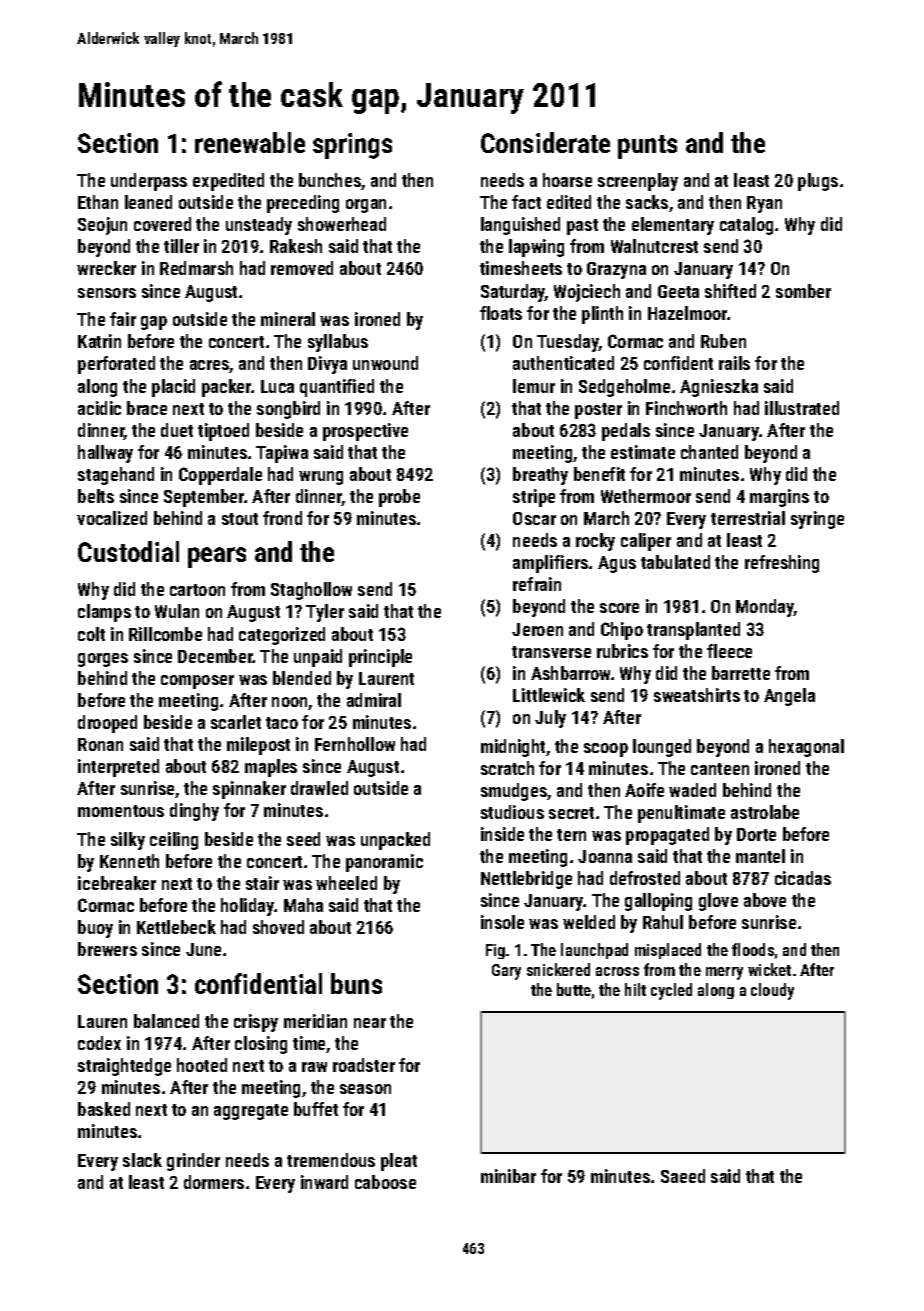  Describe the element at coordinates (104, 1109) in the screenshot. I see `basked` at that location.
